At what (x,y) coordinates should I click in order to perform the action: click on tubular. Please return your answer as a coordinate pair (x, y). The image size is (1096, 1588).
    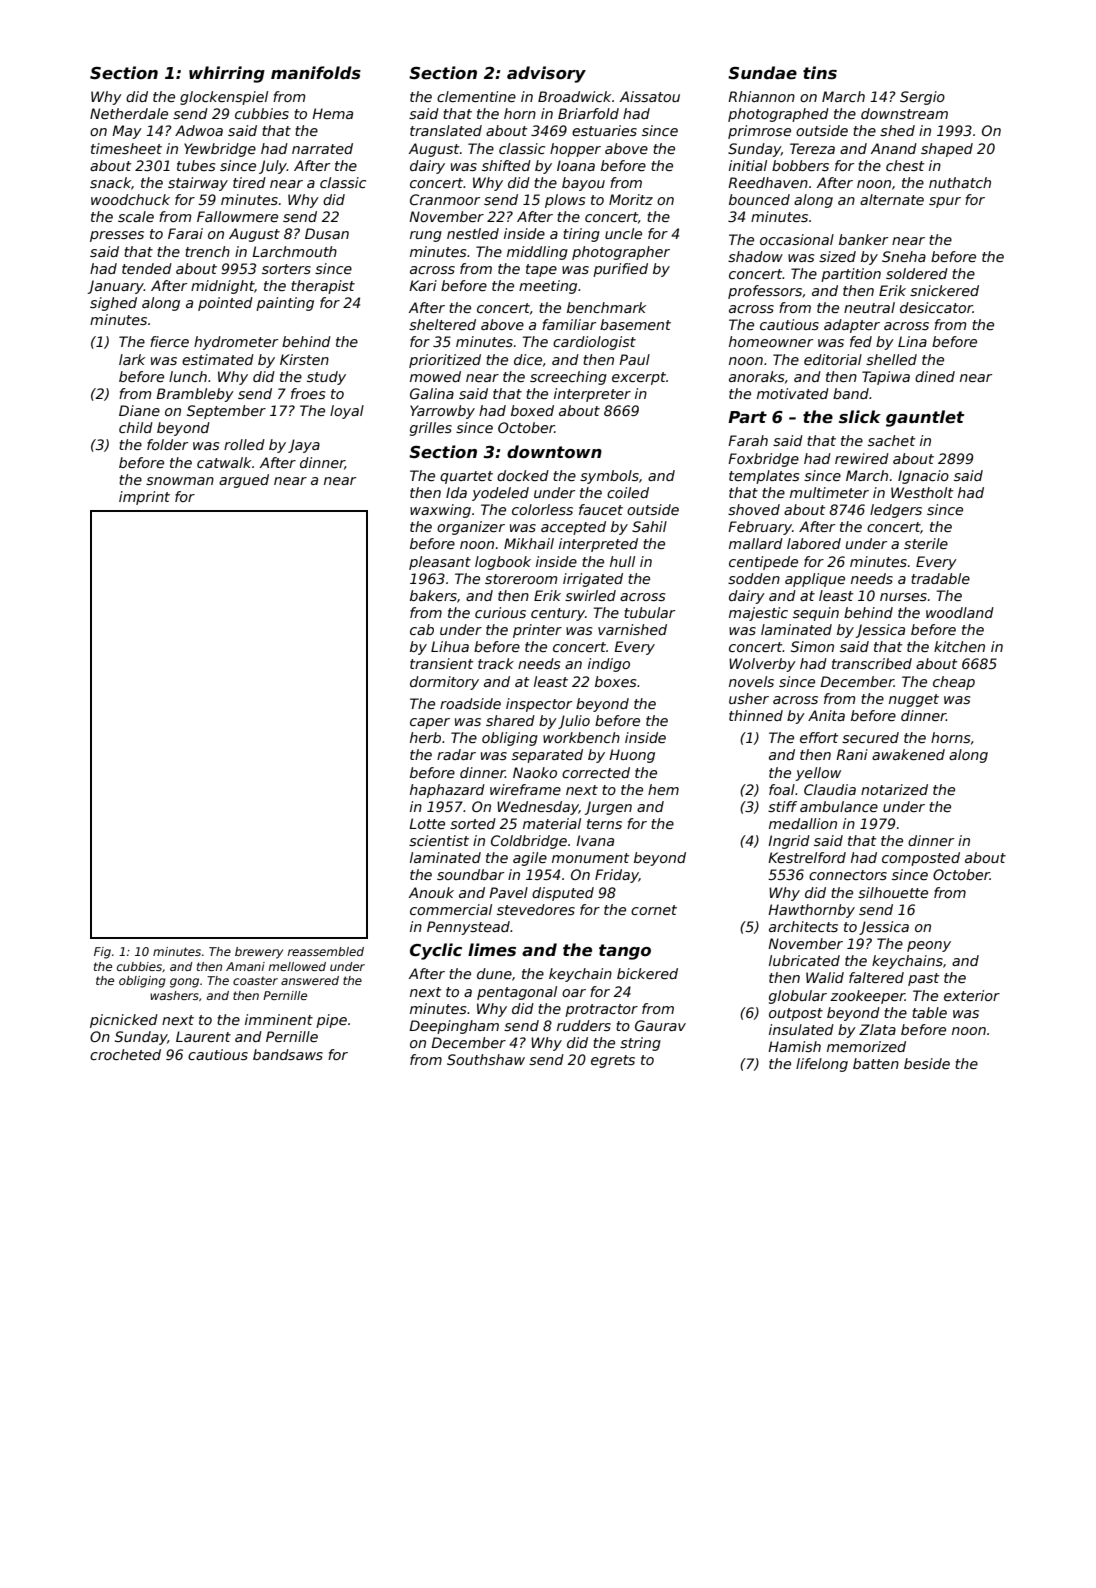
    Looking at the image, I should click on (649, 612).
